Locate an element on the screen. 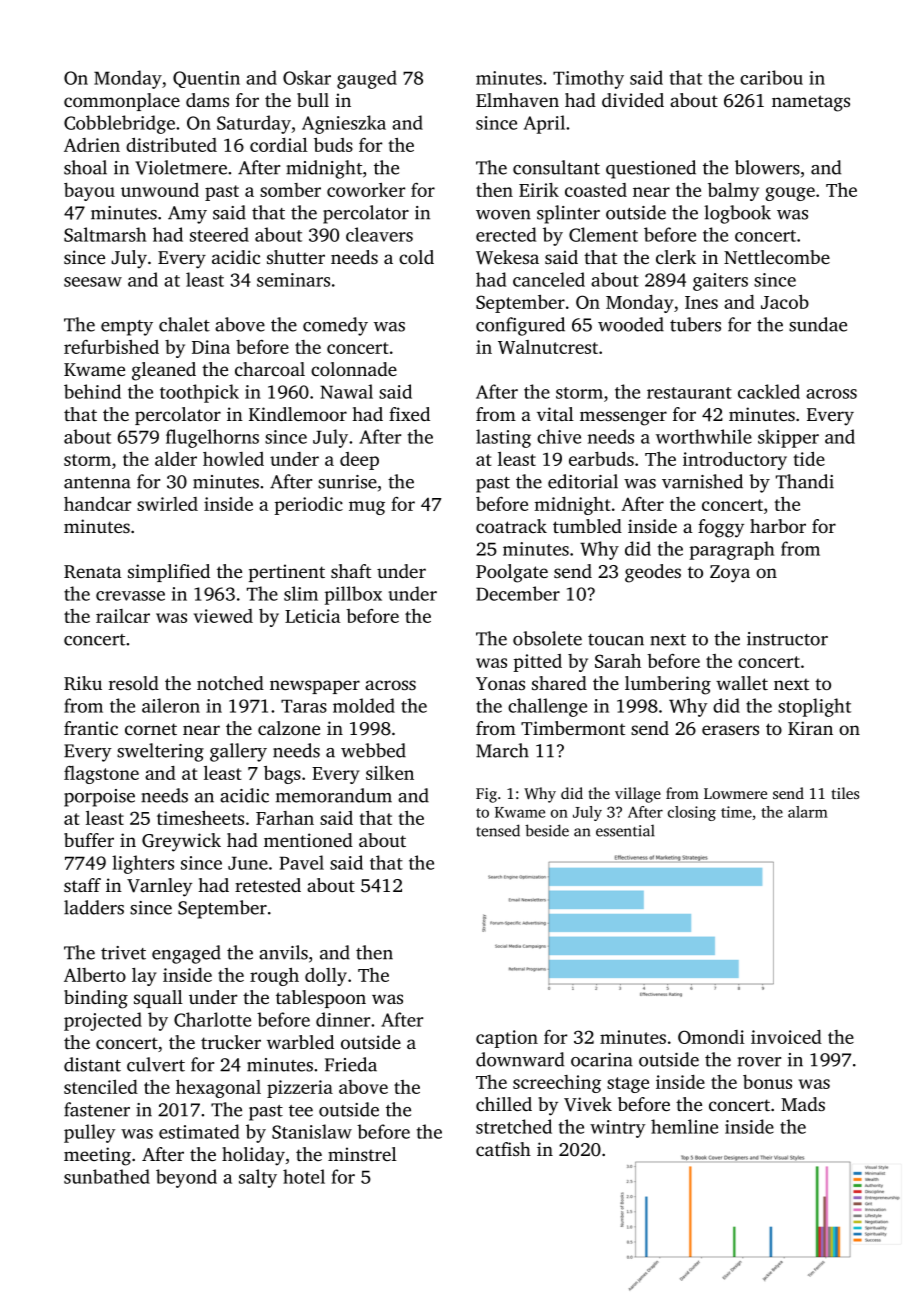 This screenshot has height=1314, width=924. beyond is located at coordinates (186, 1178).
